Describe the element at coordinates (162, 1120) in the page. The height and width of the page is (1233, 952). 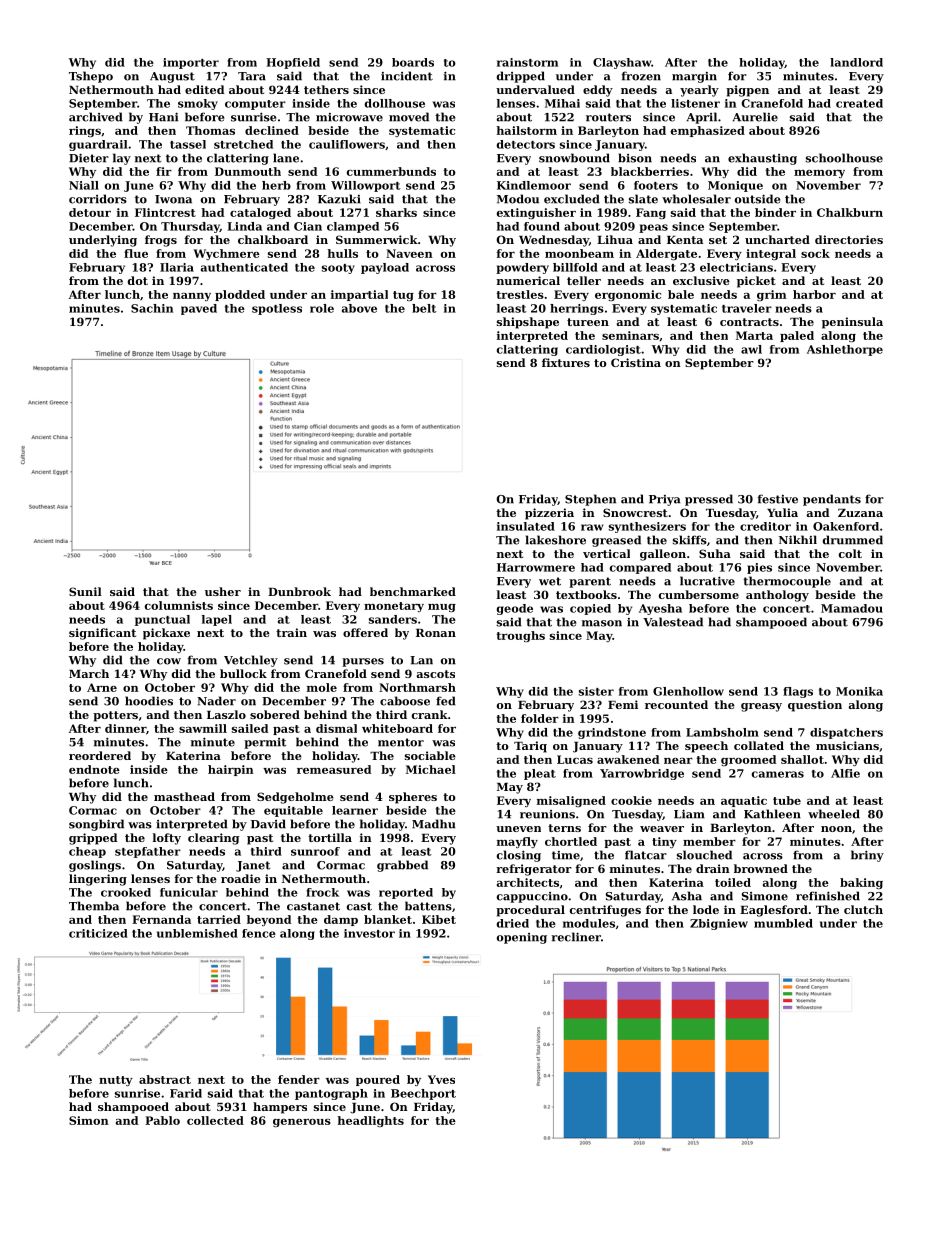
I see `Pablo` at that location.
